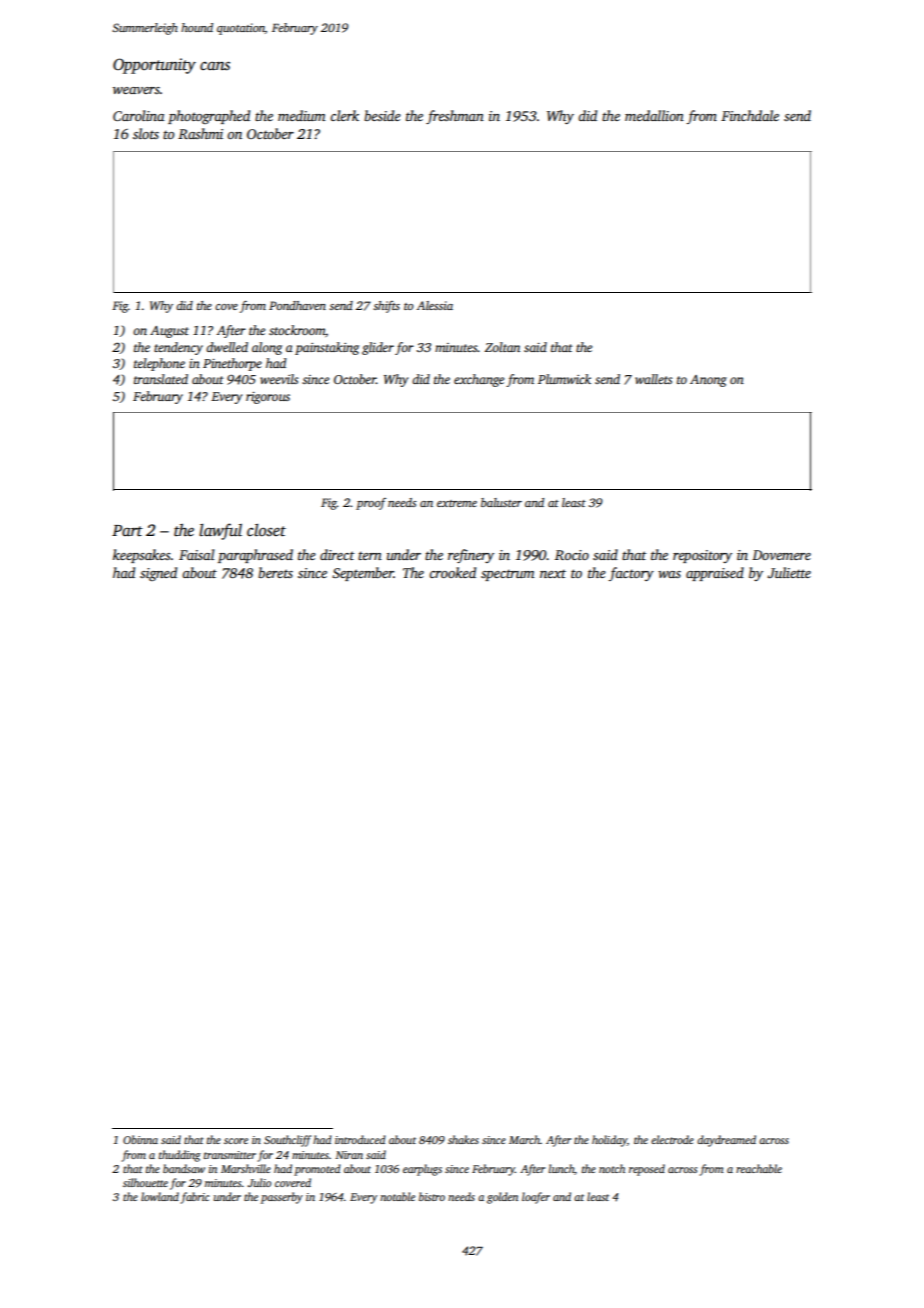  What do you see at coordinates (386, 307) in the image?
I see `shifts` at bounding box center [386, 307].
